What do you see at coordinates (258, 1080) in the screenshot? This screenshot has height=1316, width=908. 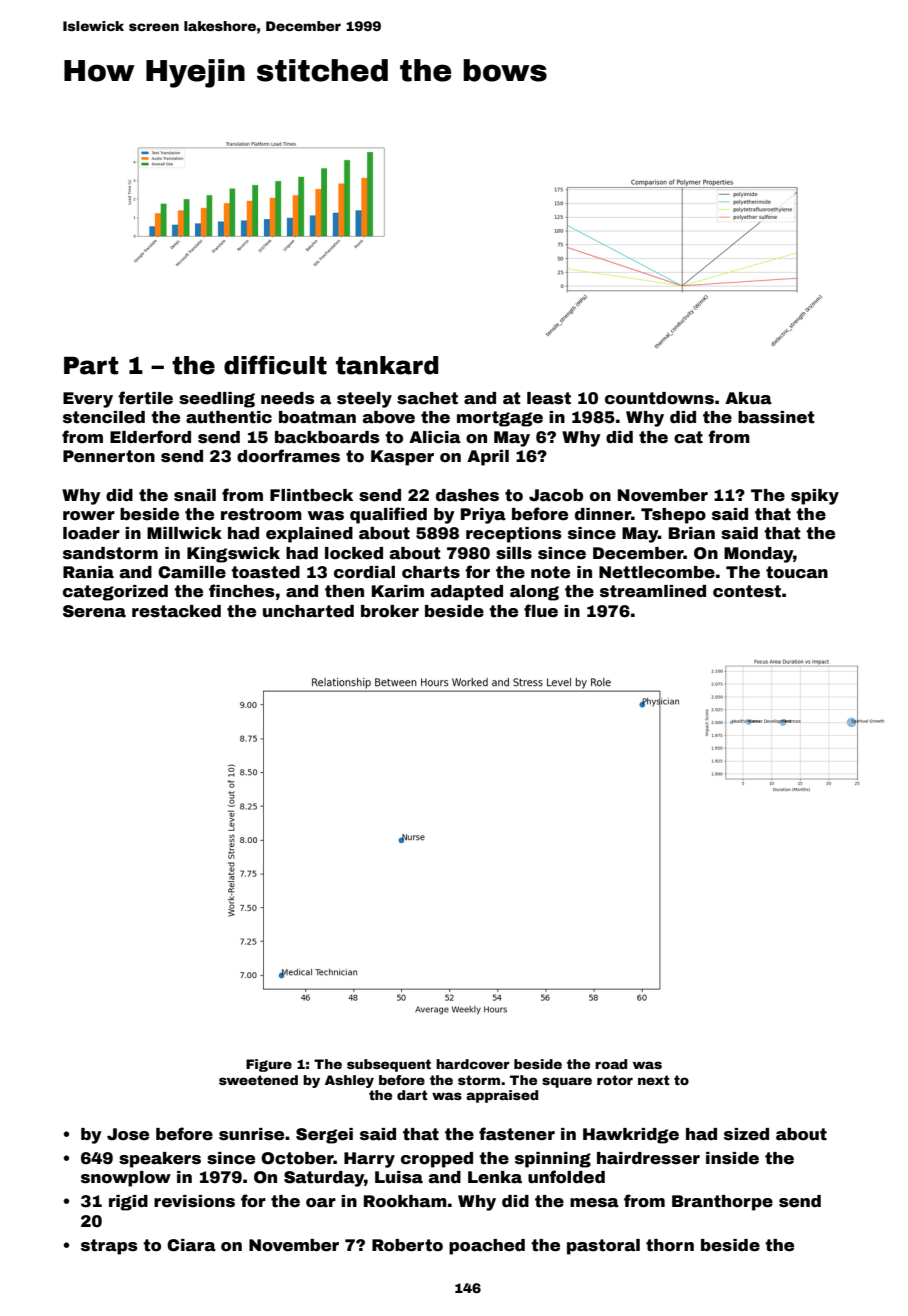 I see `sweetened` at bounding box center [258, 1080].
